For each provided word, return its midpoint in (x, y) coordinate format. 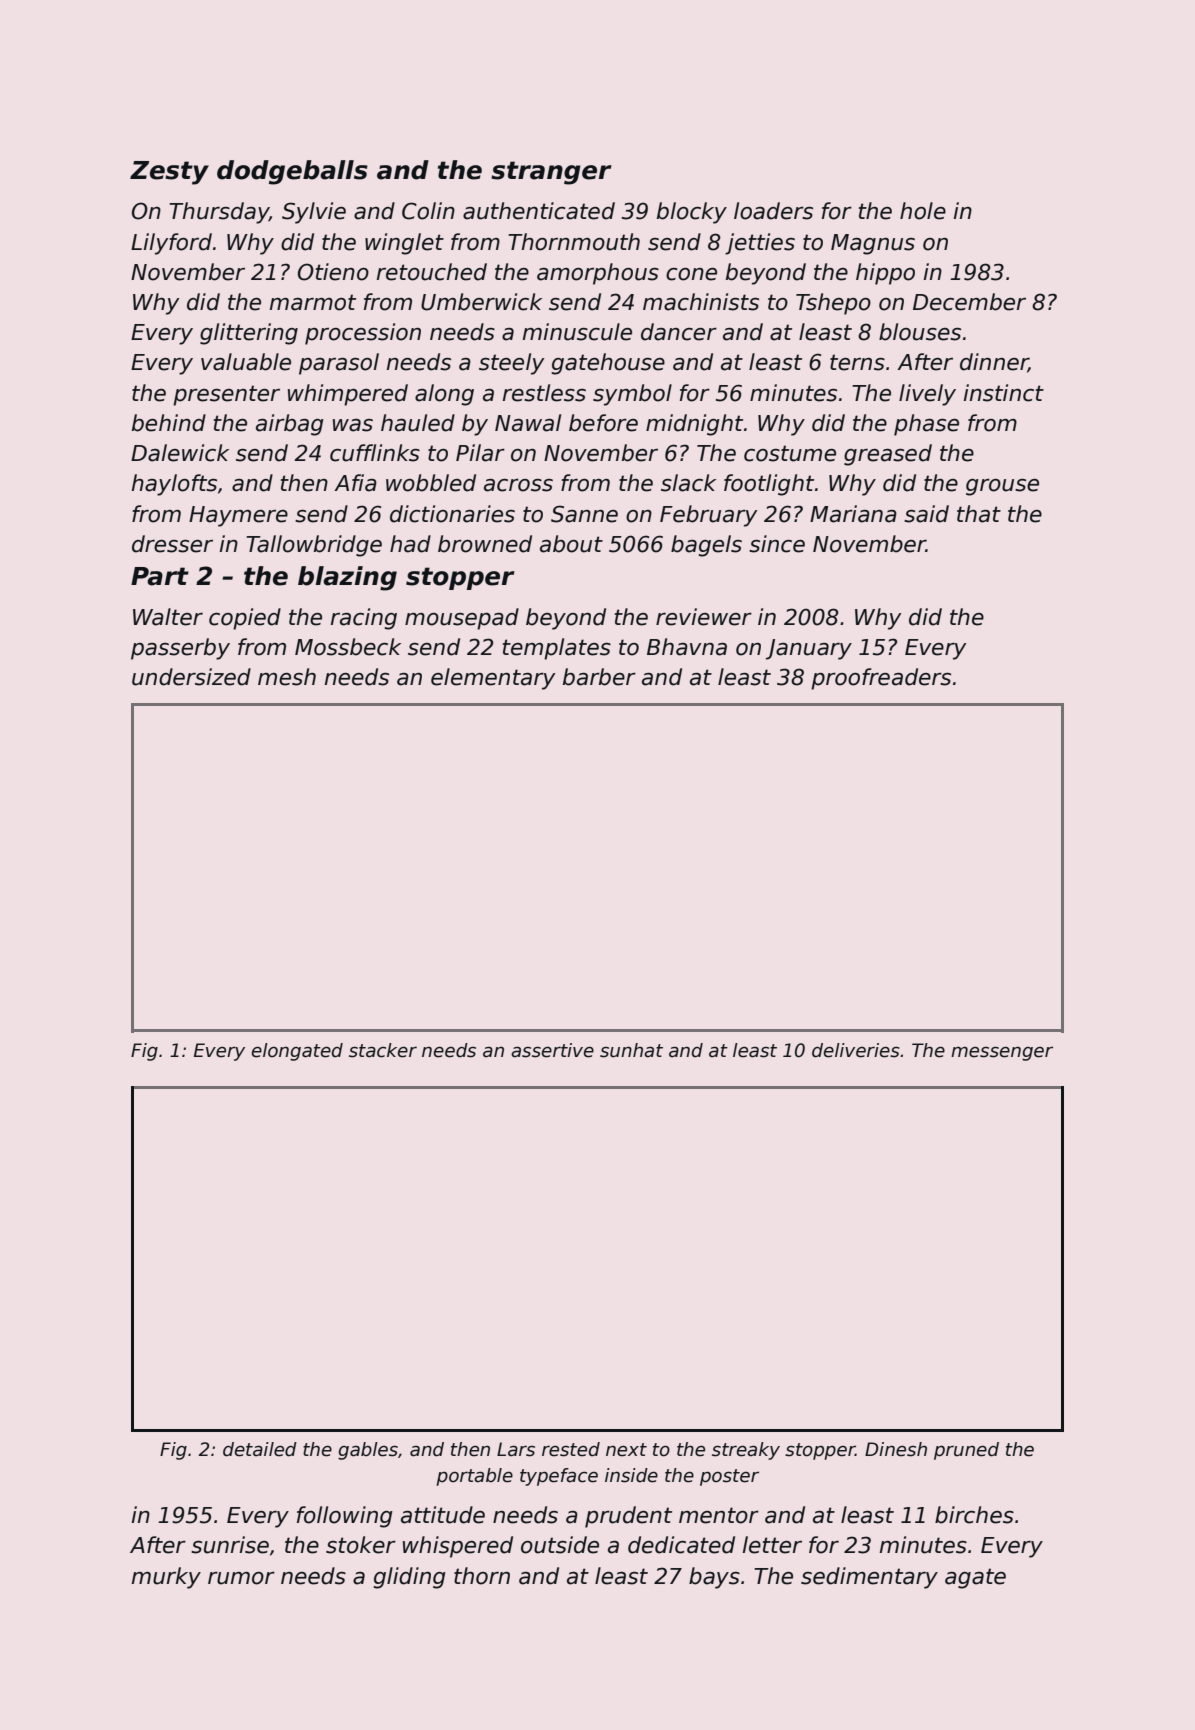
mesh (287, 677)
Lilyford (171, 244)
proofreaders (881, 679)
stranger (551, 173)
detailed (260, 1449)
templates (557, 649)
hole (923, 211)
